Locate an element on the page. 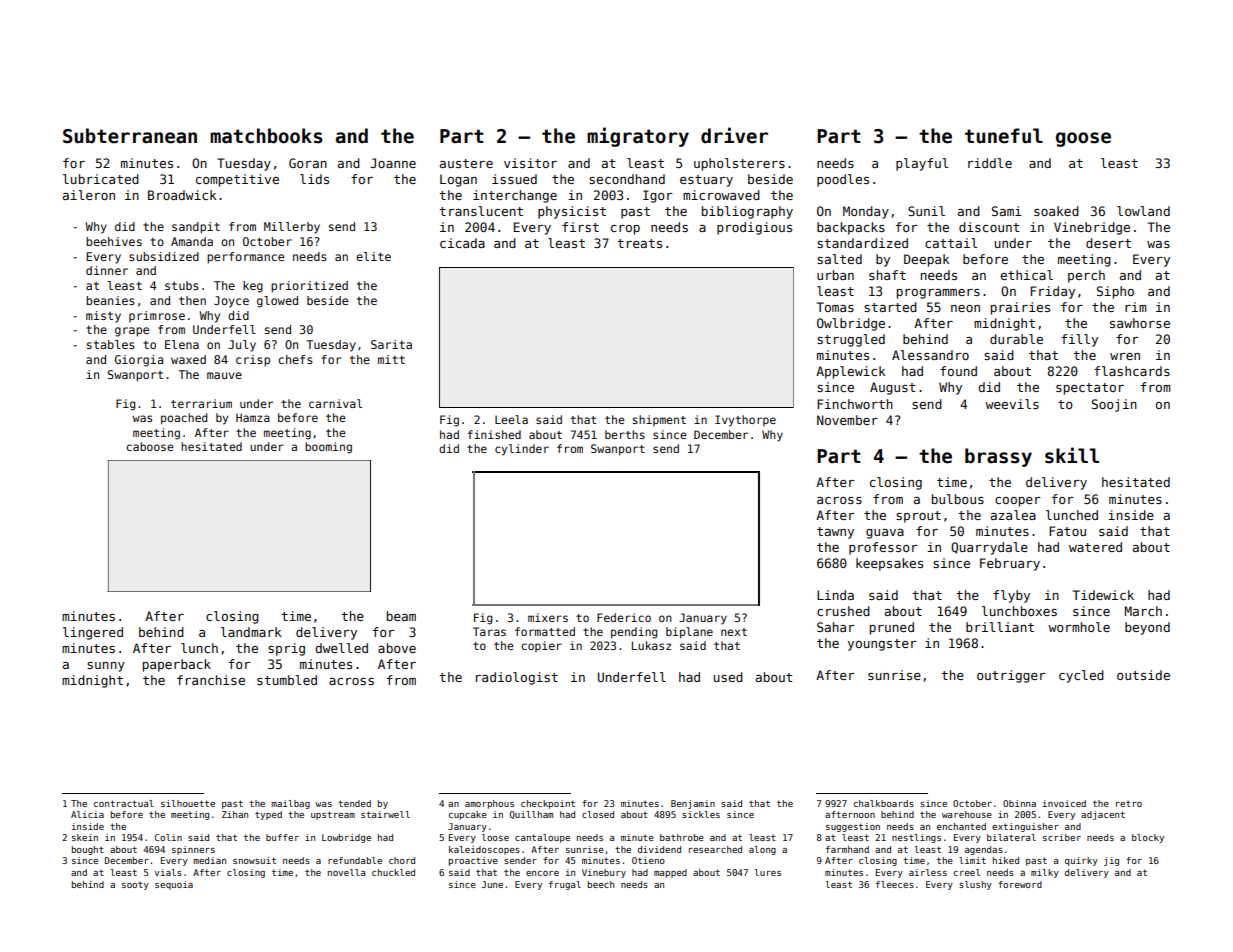  lingered is located at coordinates (93, 633).
